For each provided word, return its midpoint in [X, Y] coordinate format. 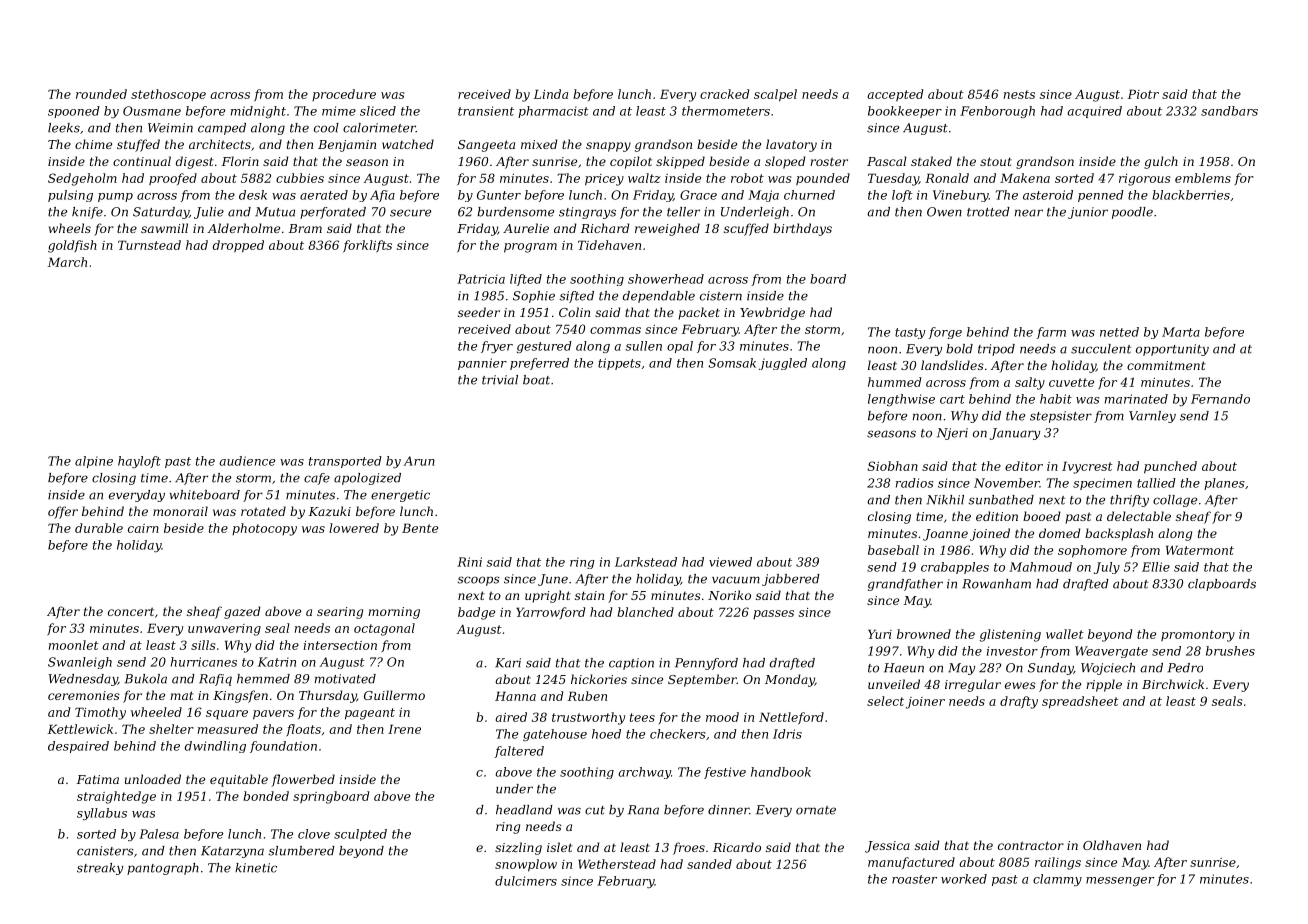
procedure [344, 95]
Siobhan [893, 466]
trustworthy [588, 718]
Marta [1181, 332]
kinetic [256, 868]
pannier [482, 364]
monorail [180, 511]
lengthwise [901, 400]
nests [1019, 94]
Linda [551, 94]
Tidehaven [609, 245]
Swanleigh [80, 663]
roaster [914, 879]
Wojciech [1108, 669]
